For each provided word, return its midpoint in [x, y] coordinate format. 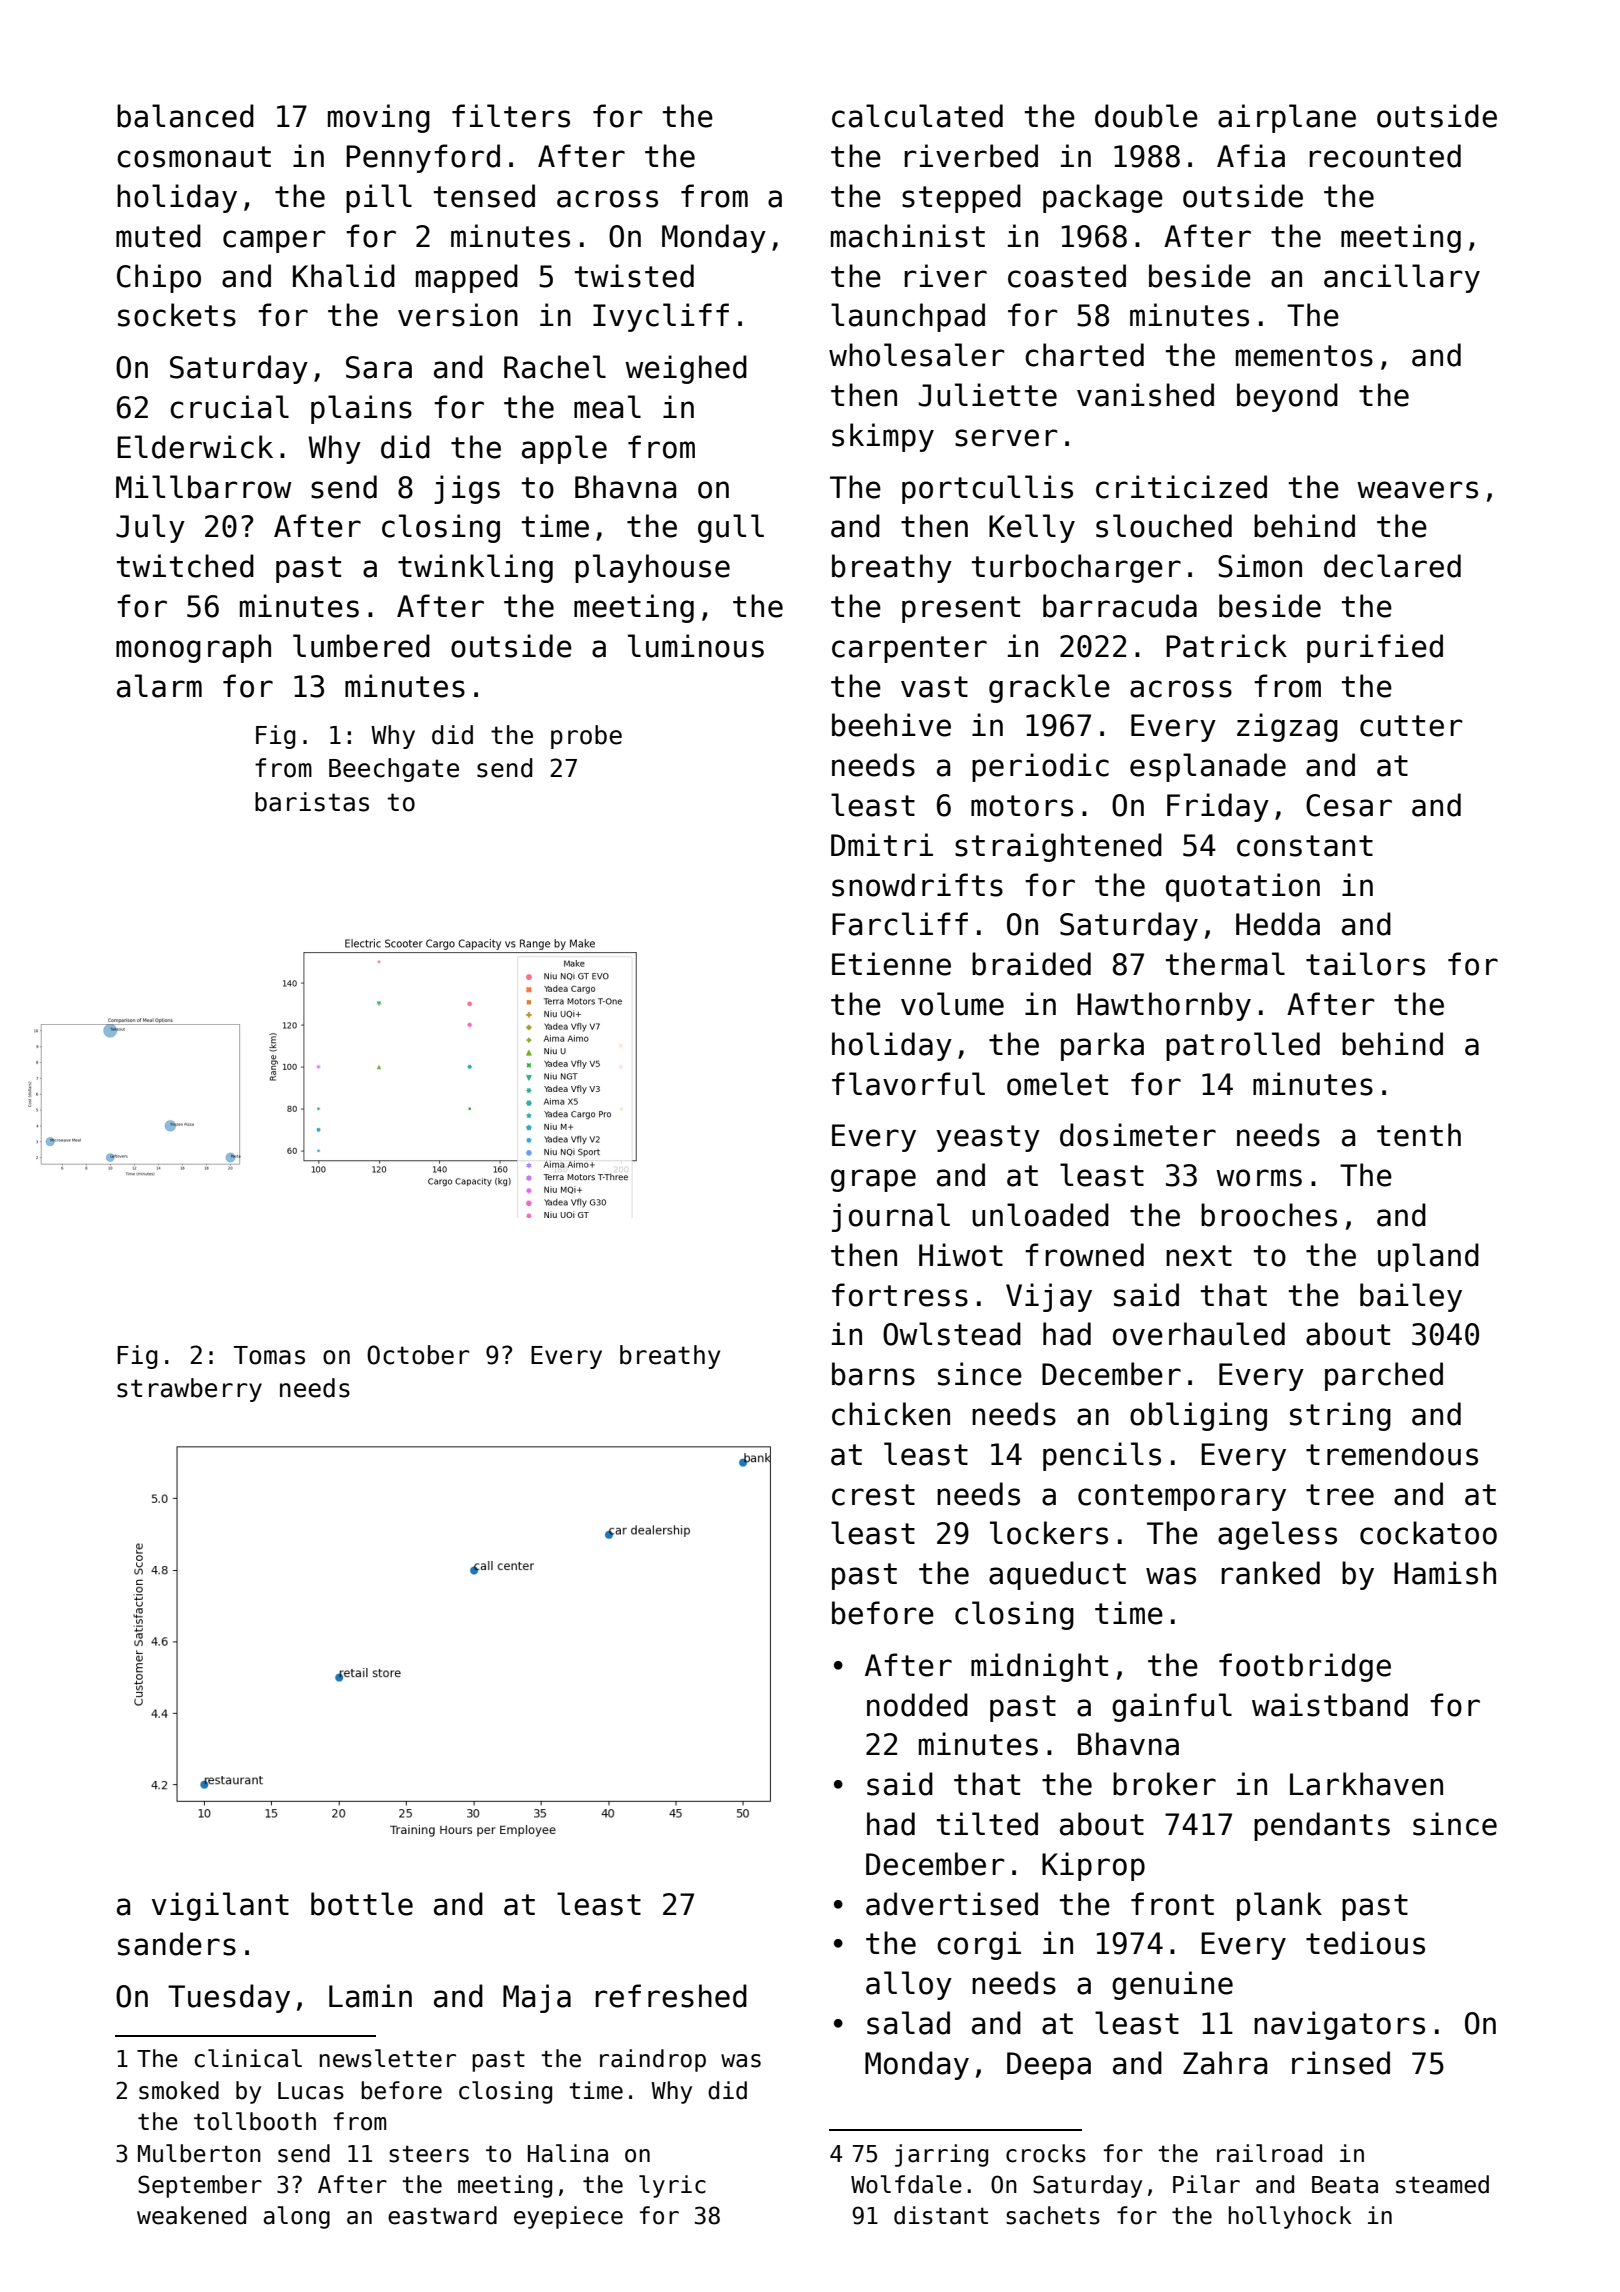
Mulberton [199, 2153]
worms [1259, 1178]
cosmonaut [194, 157]
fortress [900, 1295]
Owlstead [952, 1334]
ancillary [1402, 278]
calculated [917, 116]
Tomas [269, 1355]
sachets [1053, 2215]
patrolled [1243, 1046]
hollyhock [1290, 2217]
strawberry [189, 1390]
